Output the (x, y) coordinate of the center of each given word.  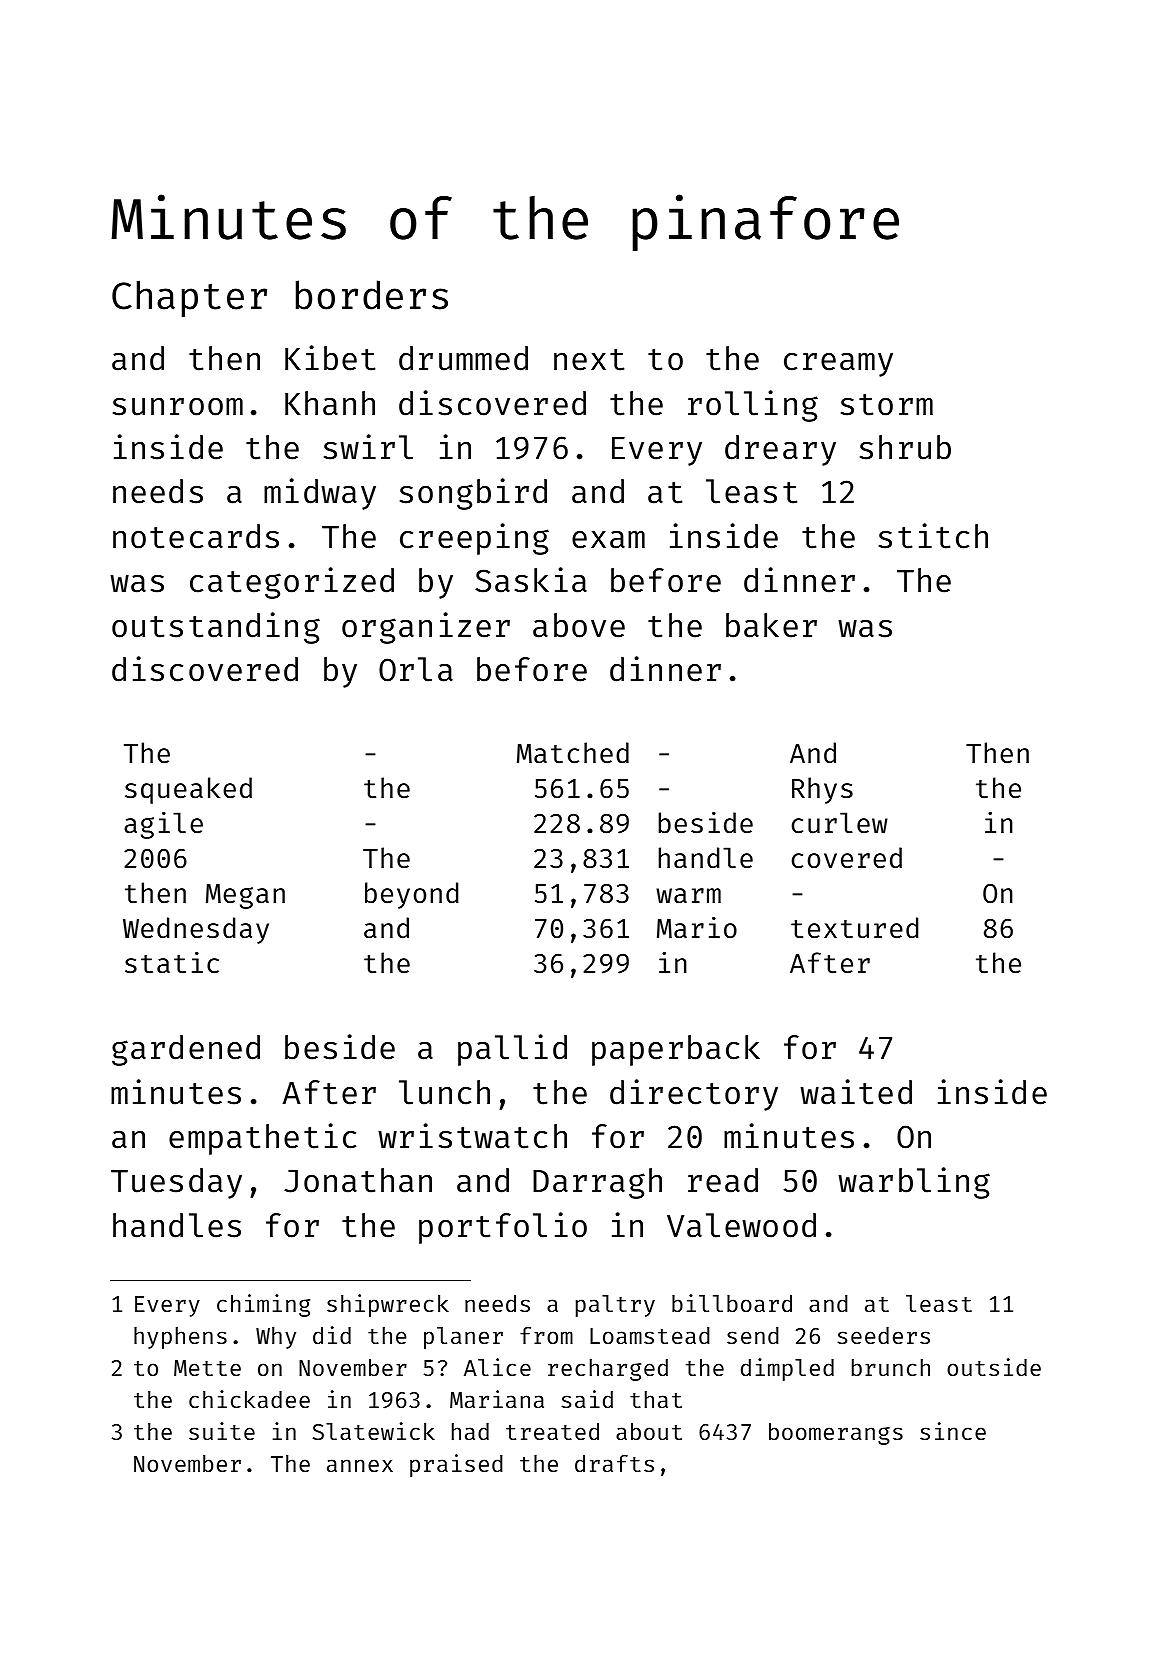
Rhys (822, 790)
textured (854, 928)
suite (222, 1431)
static (172, 963)
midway (320, 494)
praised (456, 1465)
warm (688, 896)
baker (771, 625)
